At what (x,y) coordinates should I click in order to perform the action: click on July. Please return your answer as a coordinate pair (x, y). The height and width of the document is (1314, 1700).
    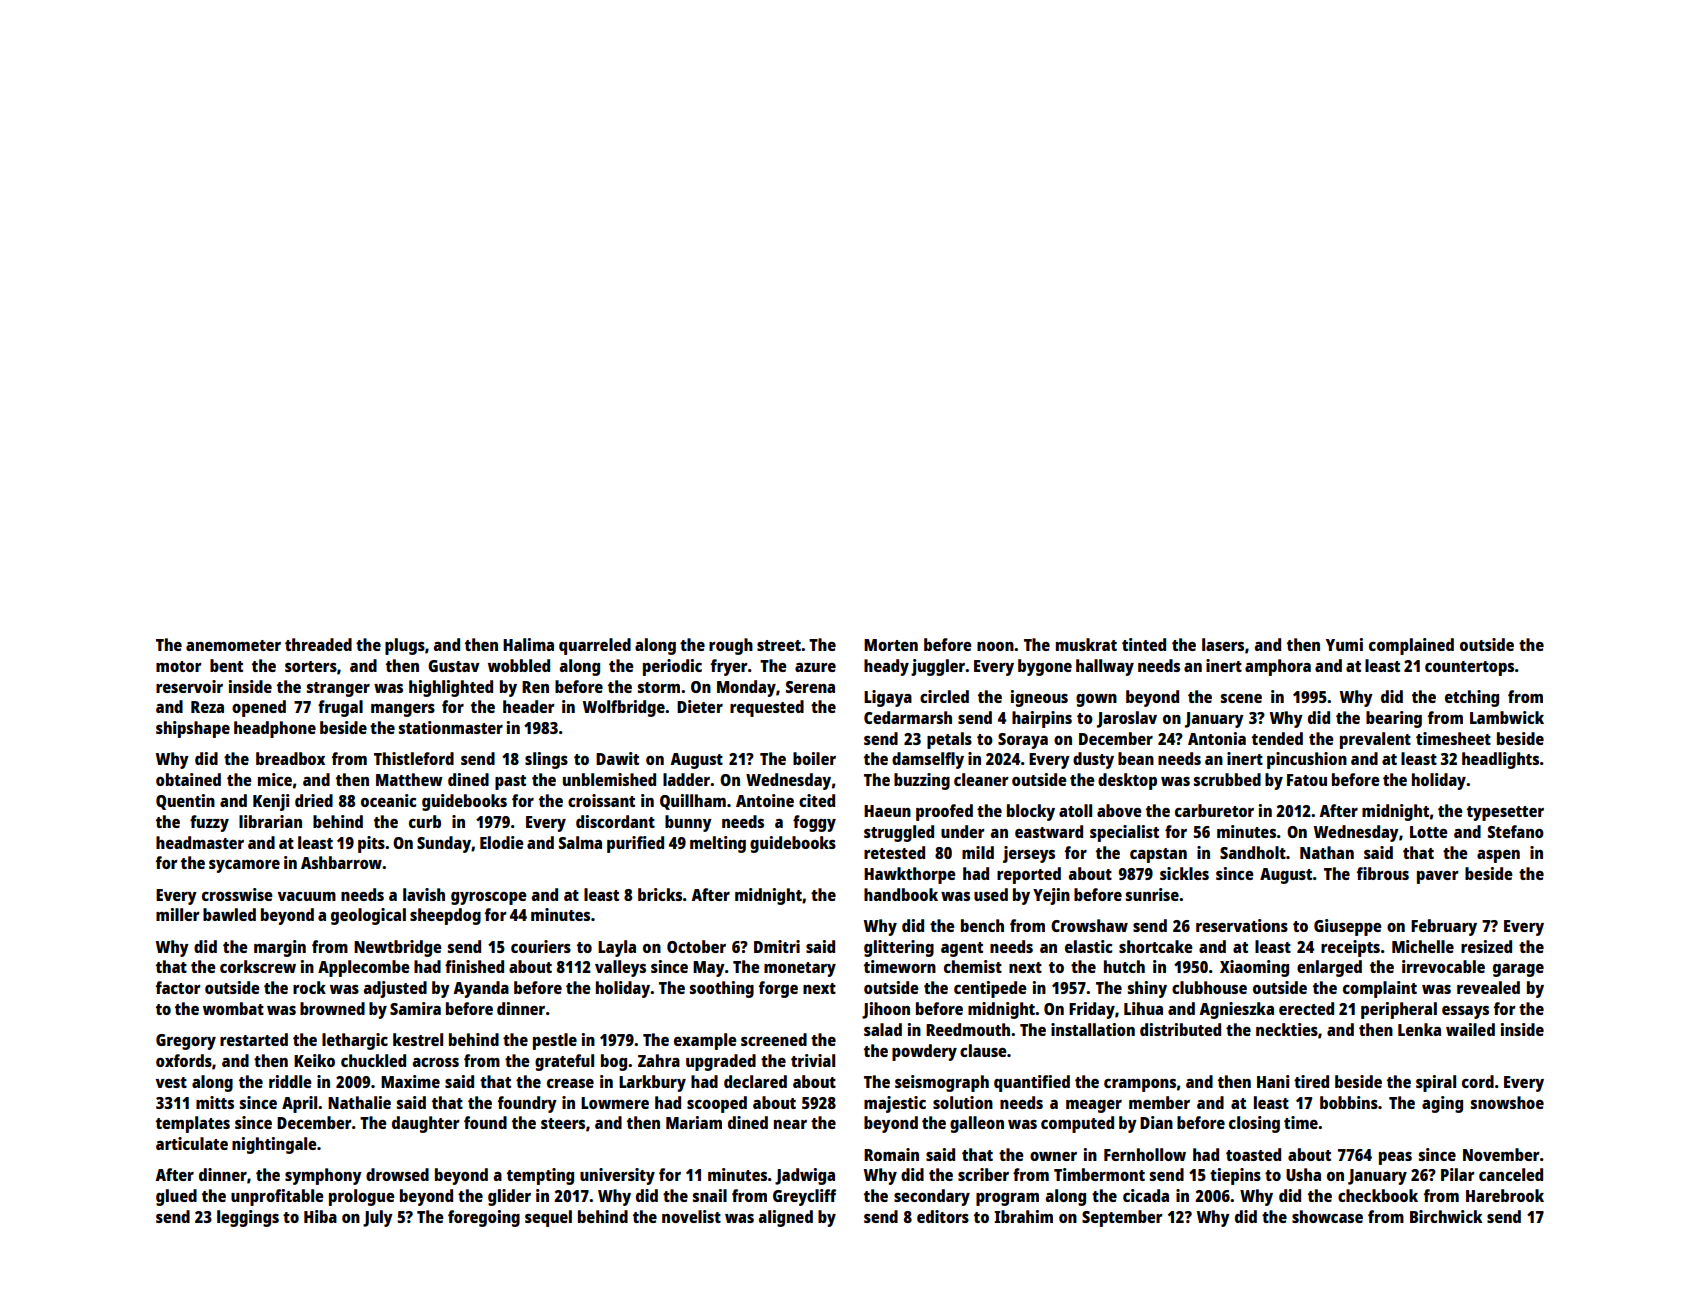
    Looking at the image, I should click on (378, 1218).
